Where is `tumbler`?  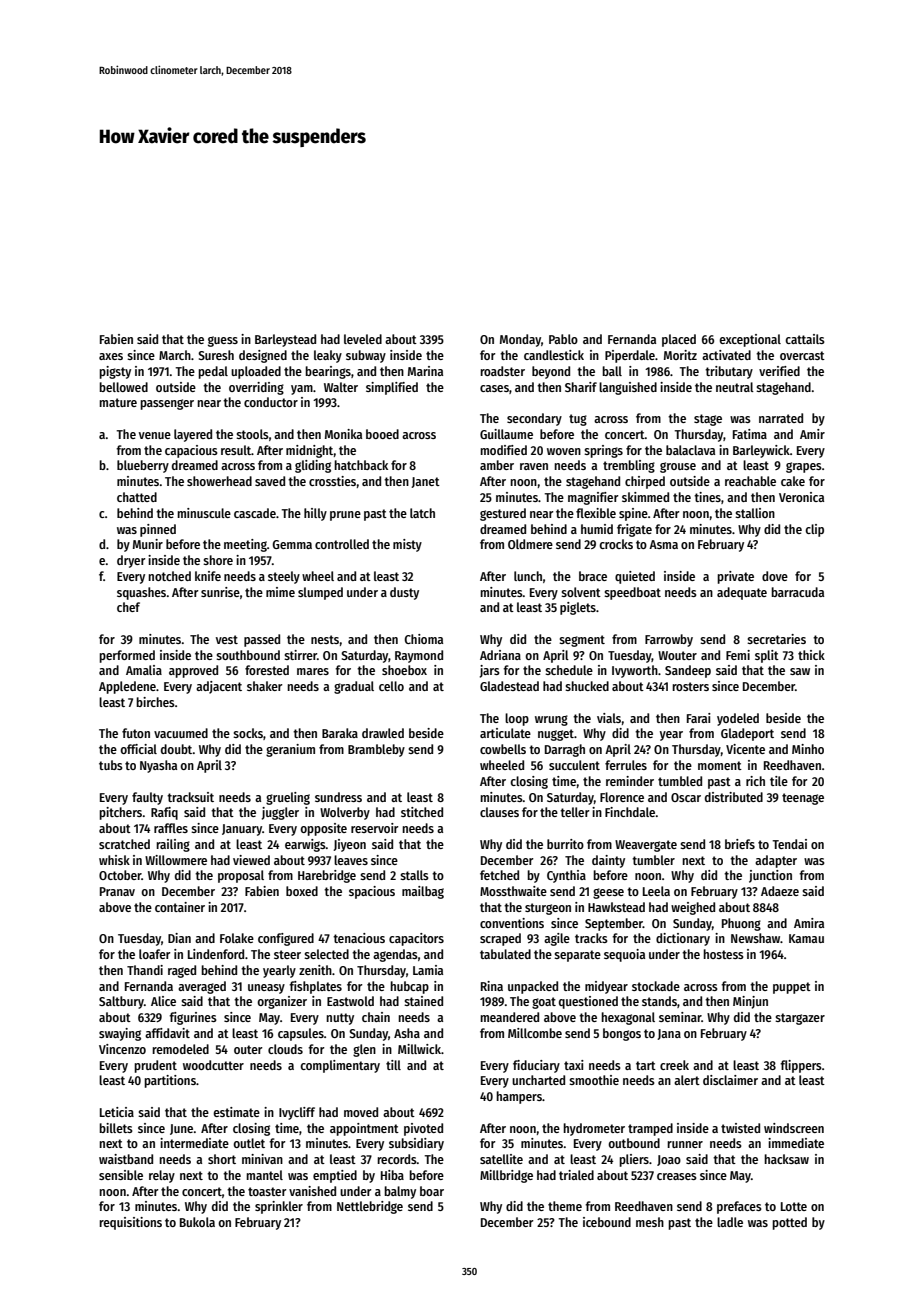
tumbler is located at coordinates (653, 860).
